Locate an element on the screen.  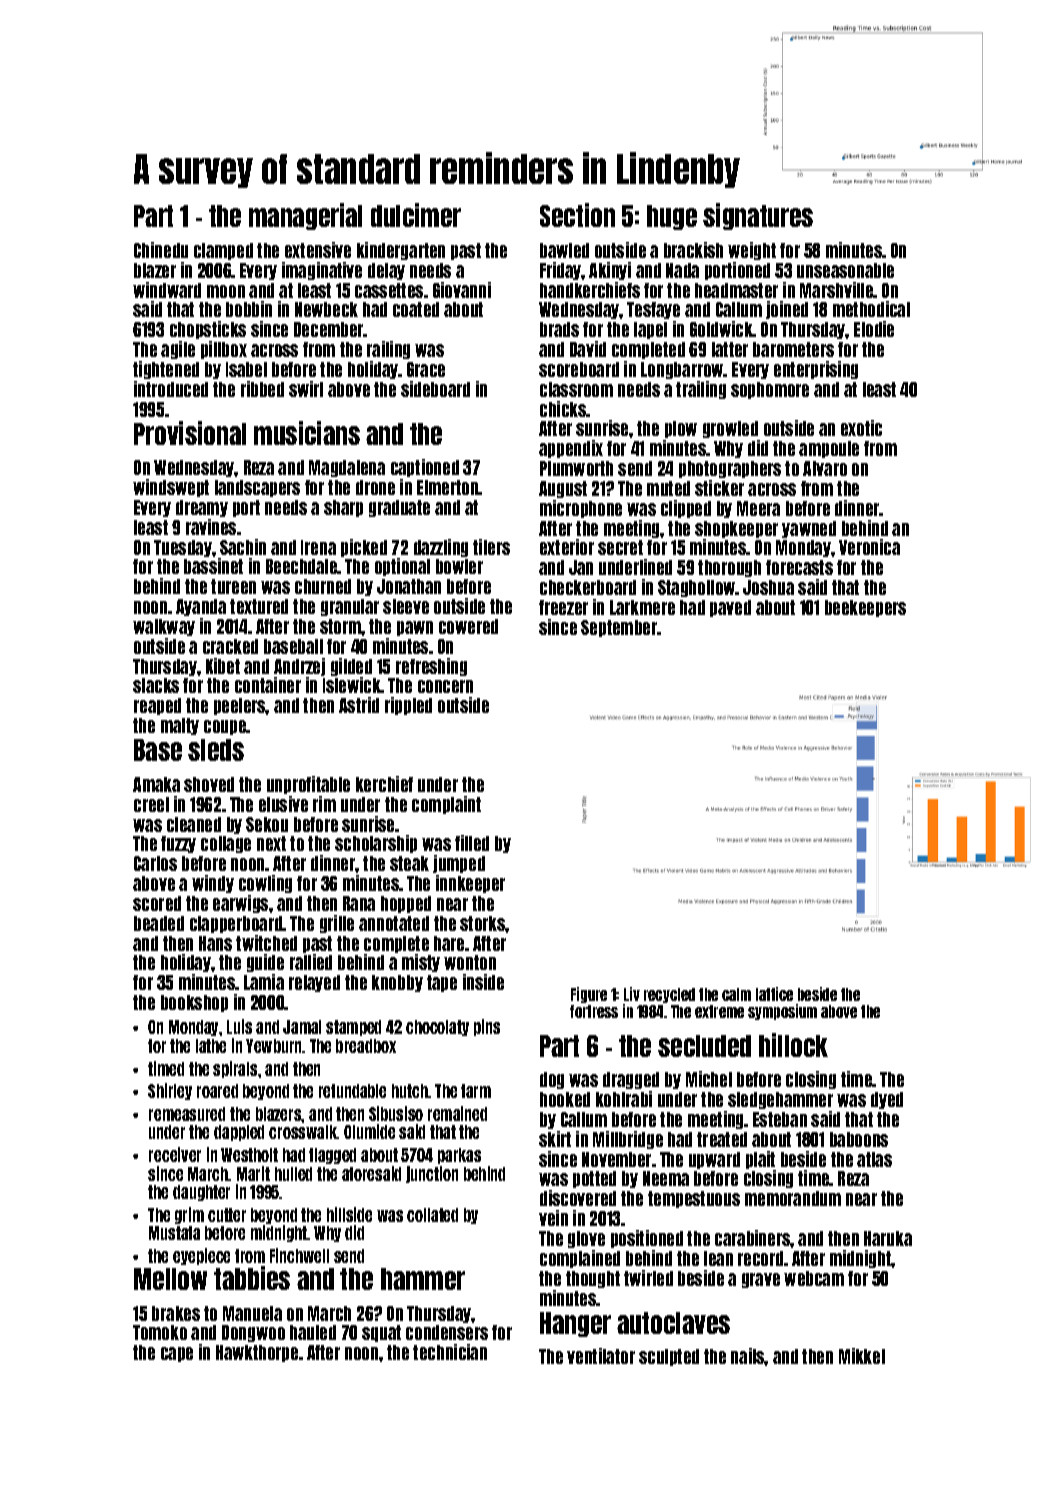
discovered is located at coordinates (578, 1198).
